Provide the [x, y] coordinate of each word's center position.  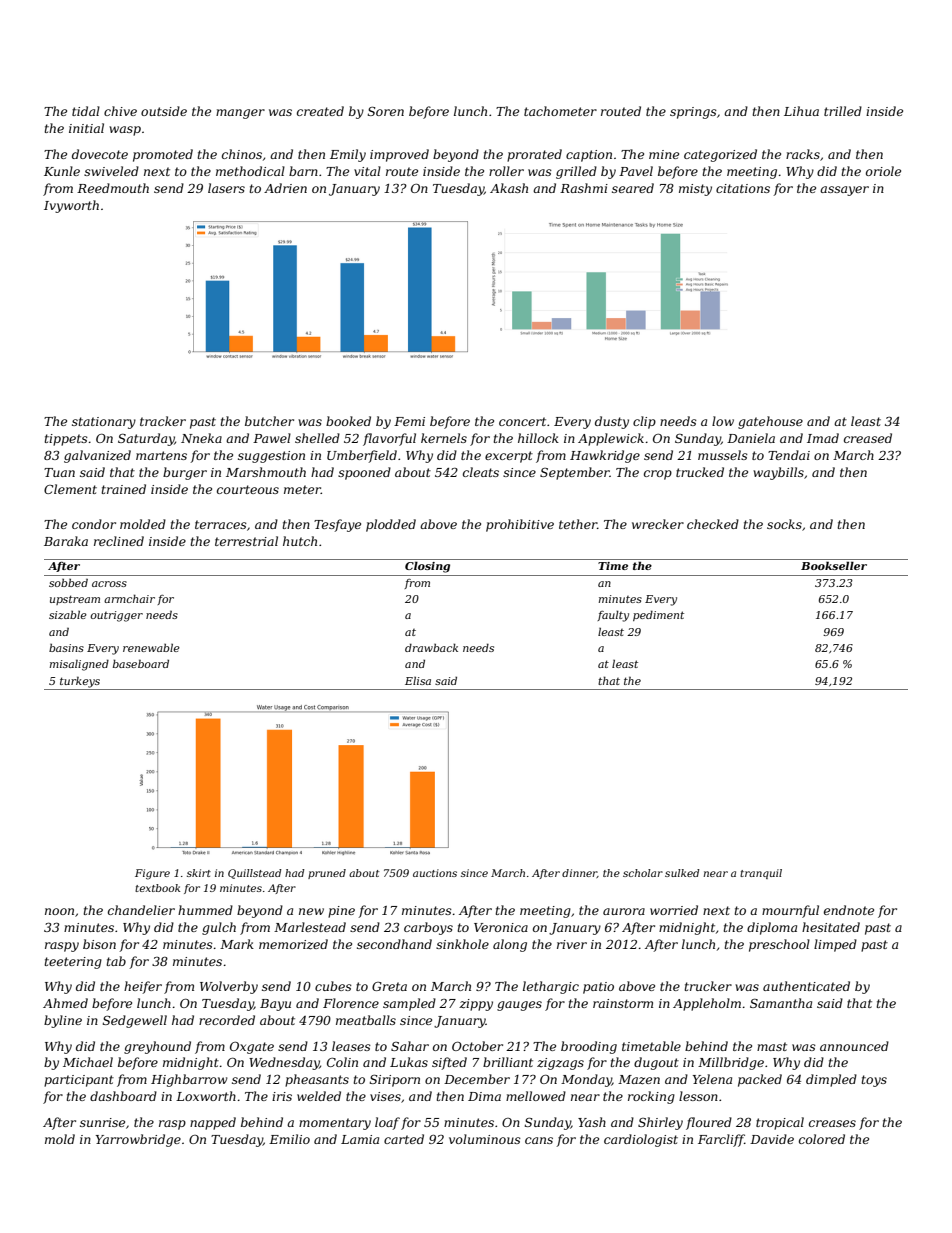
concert [522, 421]
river [572, 944]
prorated [534, 155]
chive [120, 111]
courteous [248, 489]
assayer [844, 191]
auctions [435, 873]
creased [868, 438]
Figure [152, 874]
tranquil [761, 874]
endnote [849, 910]
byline [63, 1021]
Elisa [418, 681]
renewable [151, 648]
